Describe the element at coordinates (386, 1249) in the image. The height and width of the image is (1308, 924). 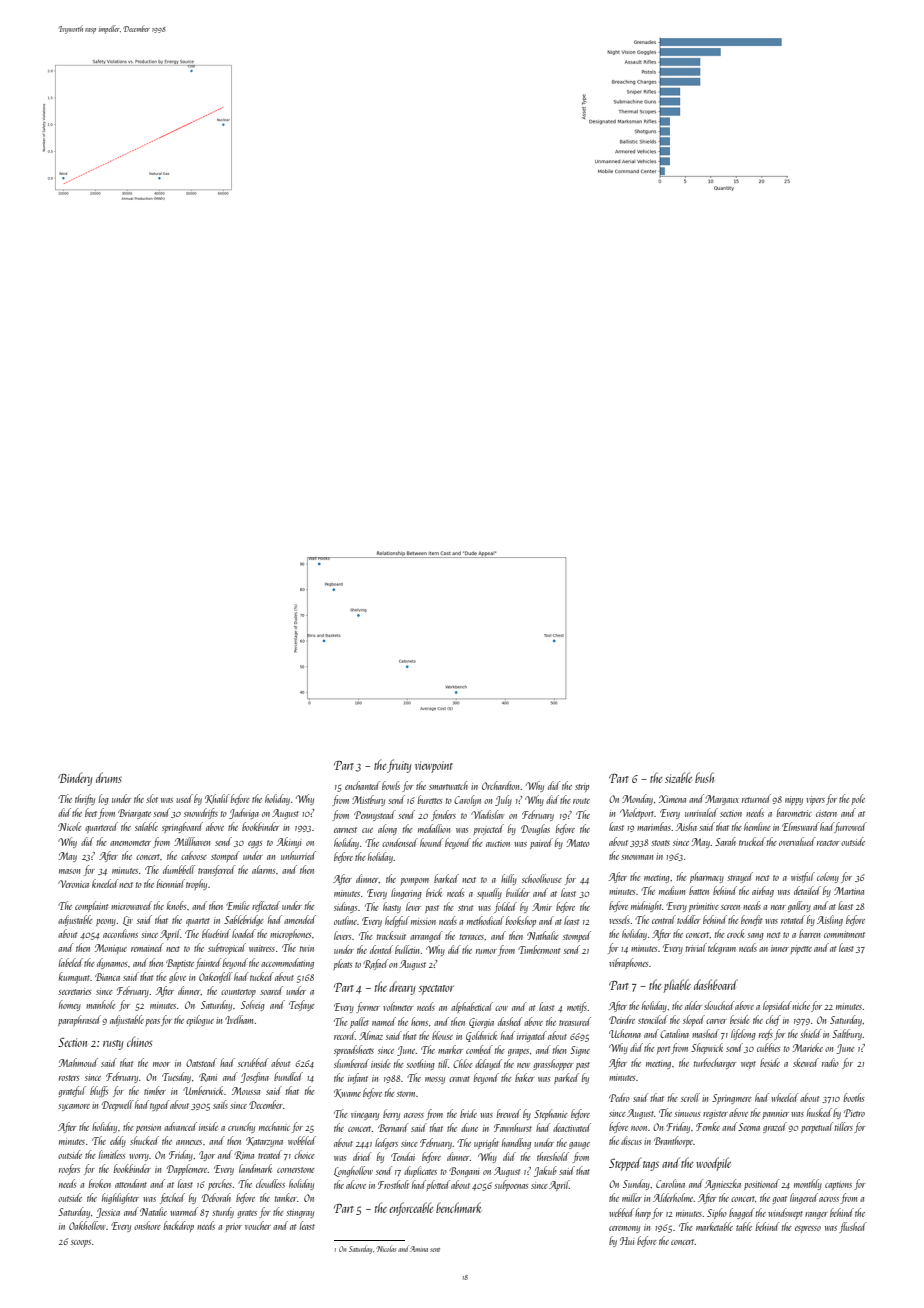
I see `Nicolas` at that location.
